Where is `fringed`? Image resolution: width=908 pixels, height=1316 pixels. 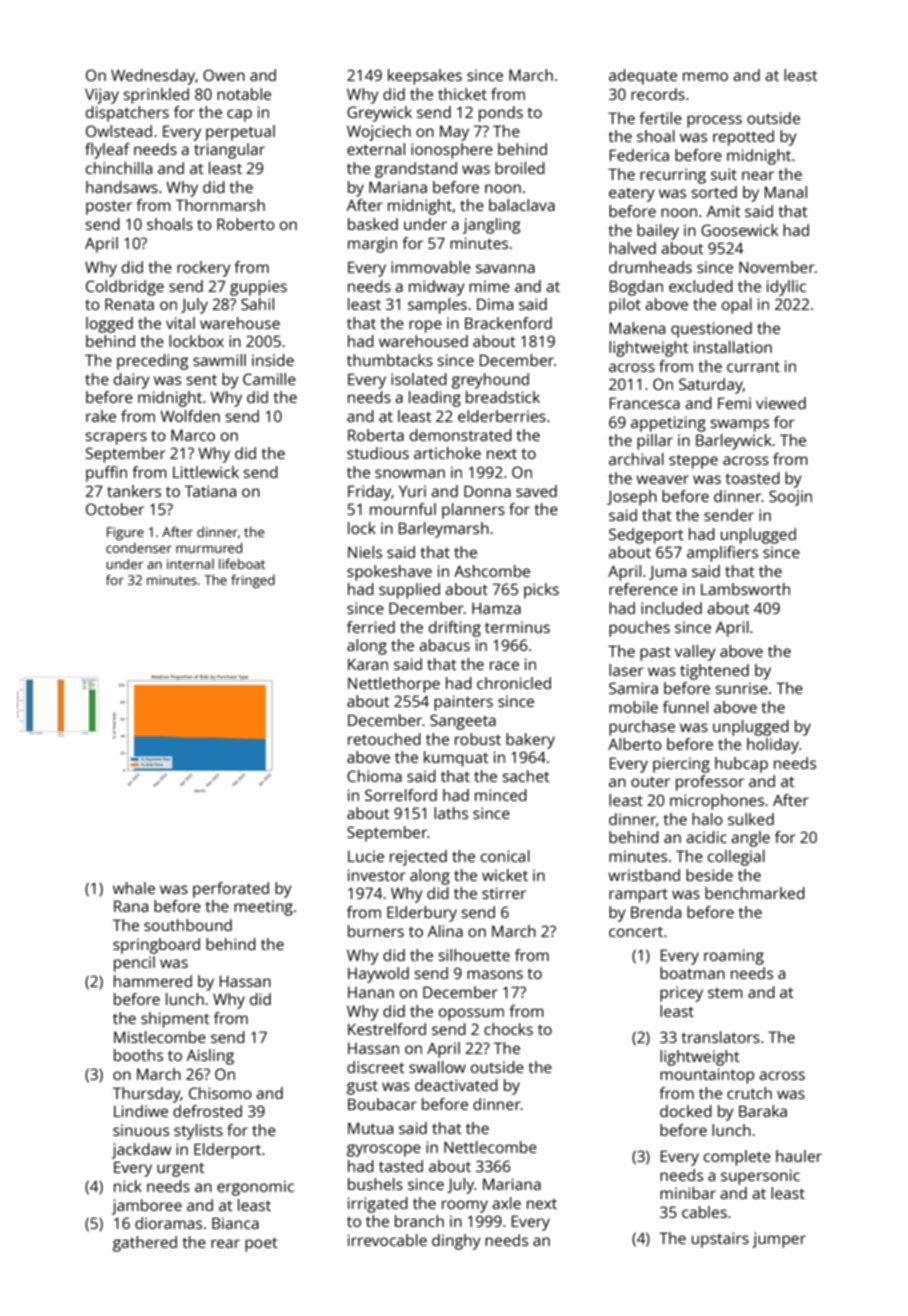 fringed is located at coordinates (253, 581).
